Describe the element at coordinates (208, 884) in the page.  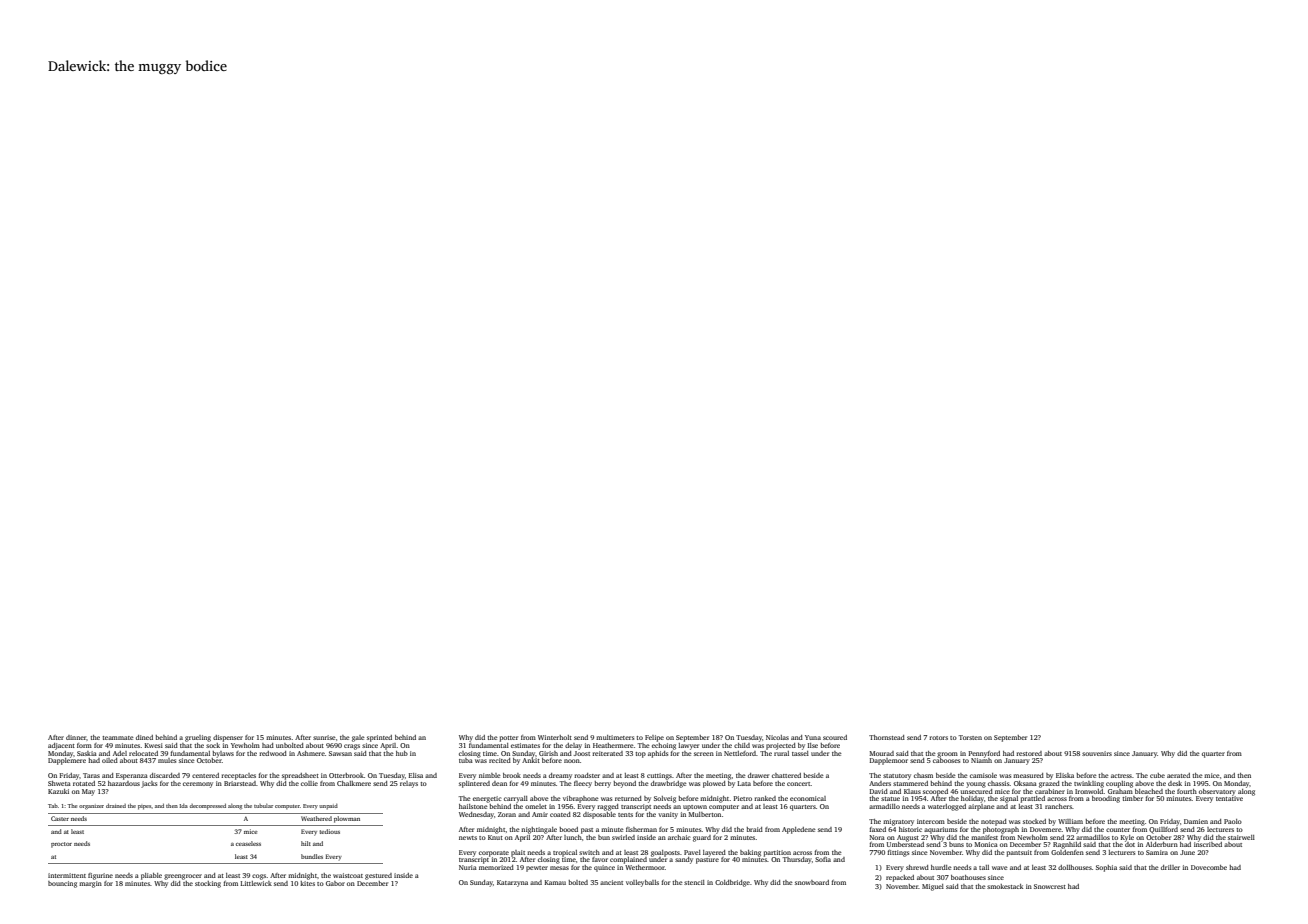
I see `stocking` at that location.
